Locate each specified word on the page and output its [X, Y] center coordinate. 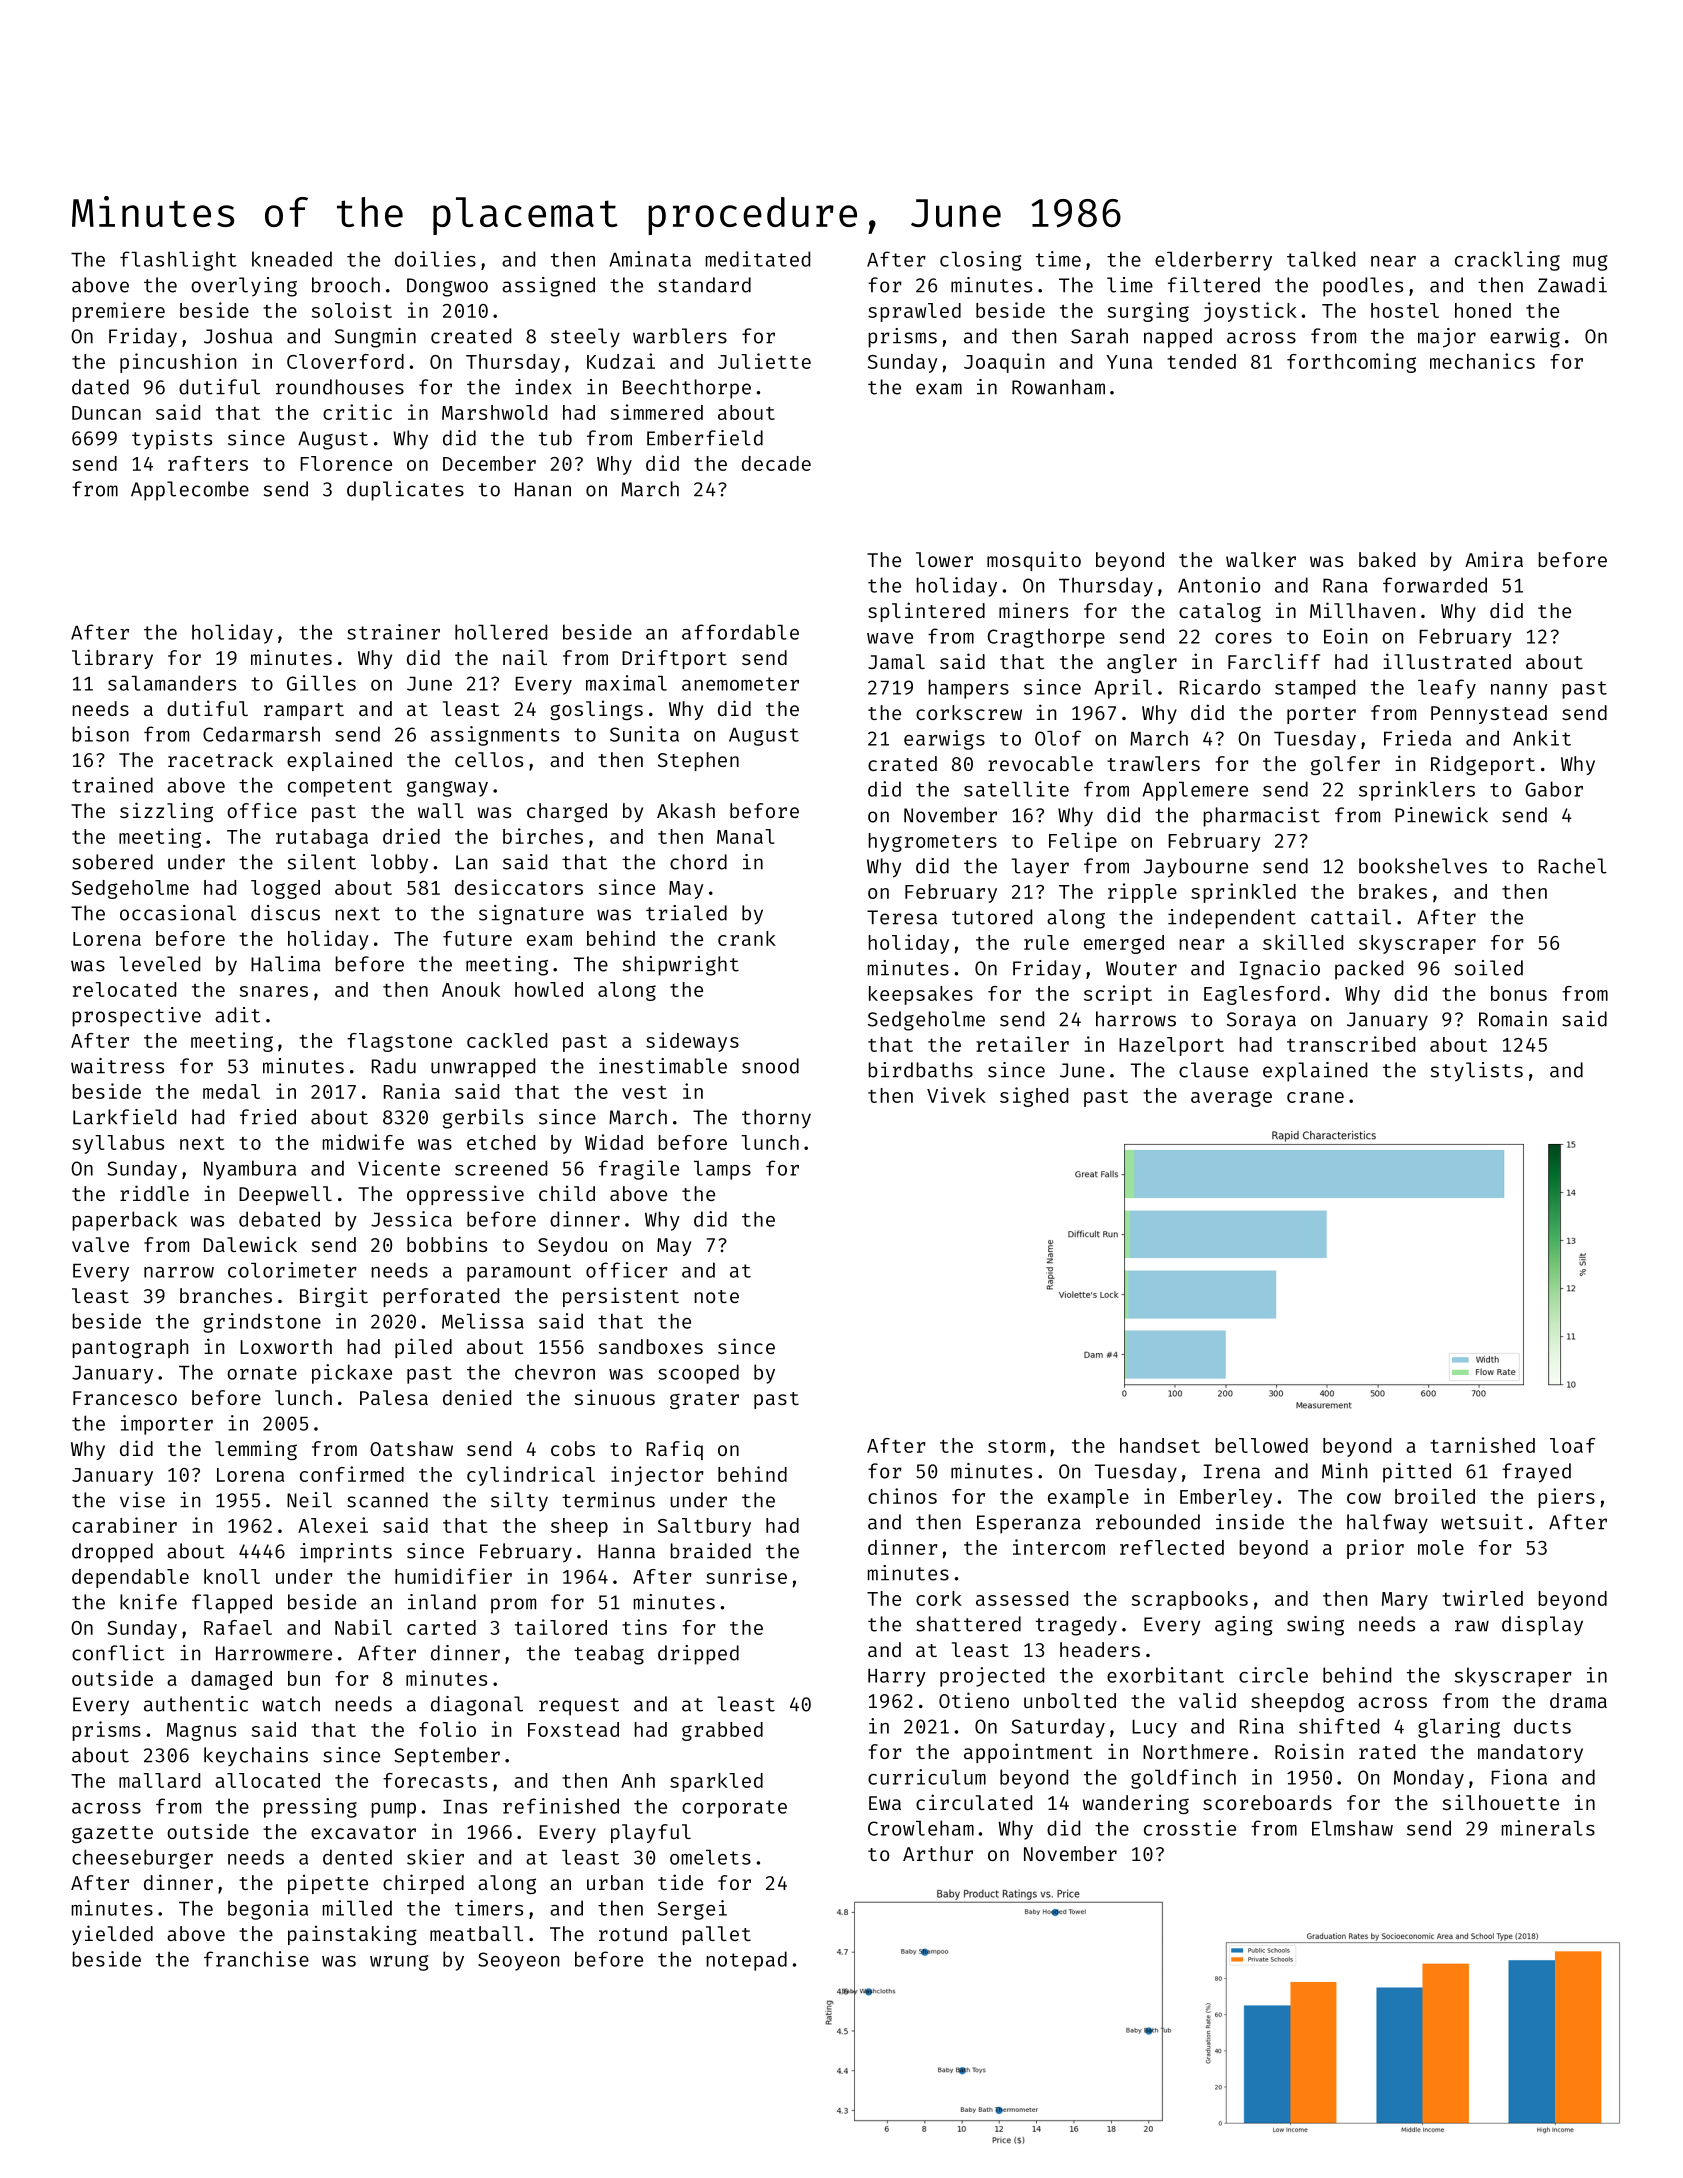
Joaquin [1004, 363]
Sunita [644, 734]
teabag [609, 1655]
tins [644, 1627]
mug [1590, 263]
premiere [118, 312]
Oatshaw [411, 1448]
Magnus [201, 1732]
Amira [1494, 559]
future [477, 938]
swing [1315, 1626]
